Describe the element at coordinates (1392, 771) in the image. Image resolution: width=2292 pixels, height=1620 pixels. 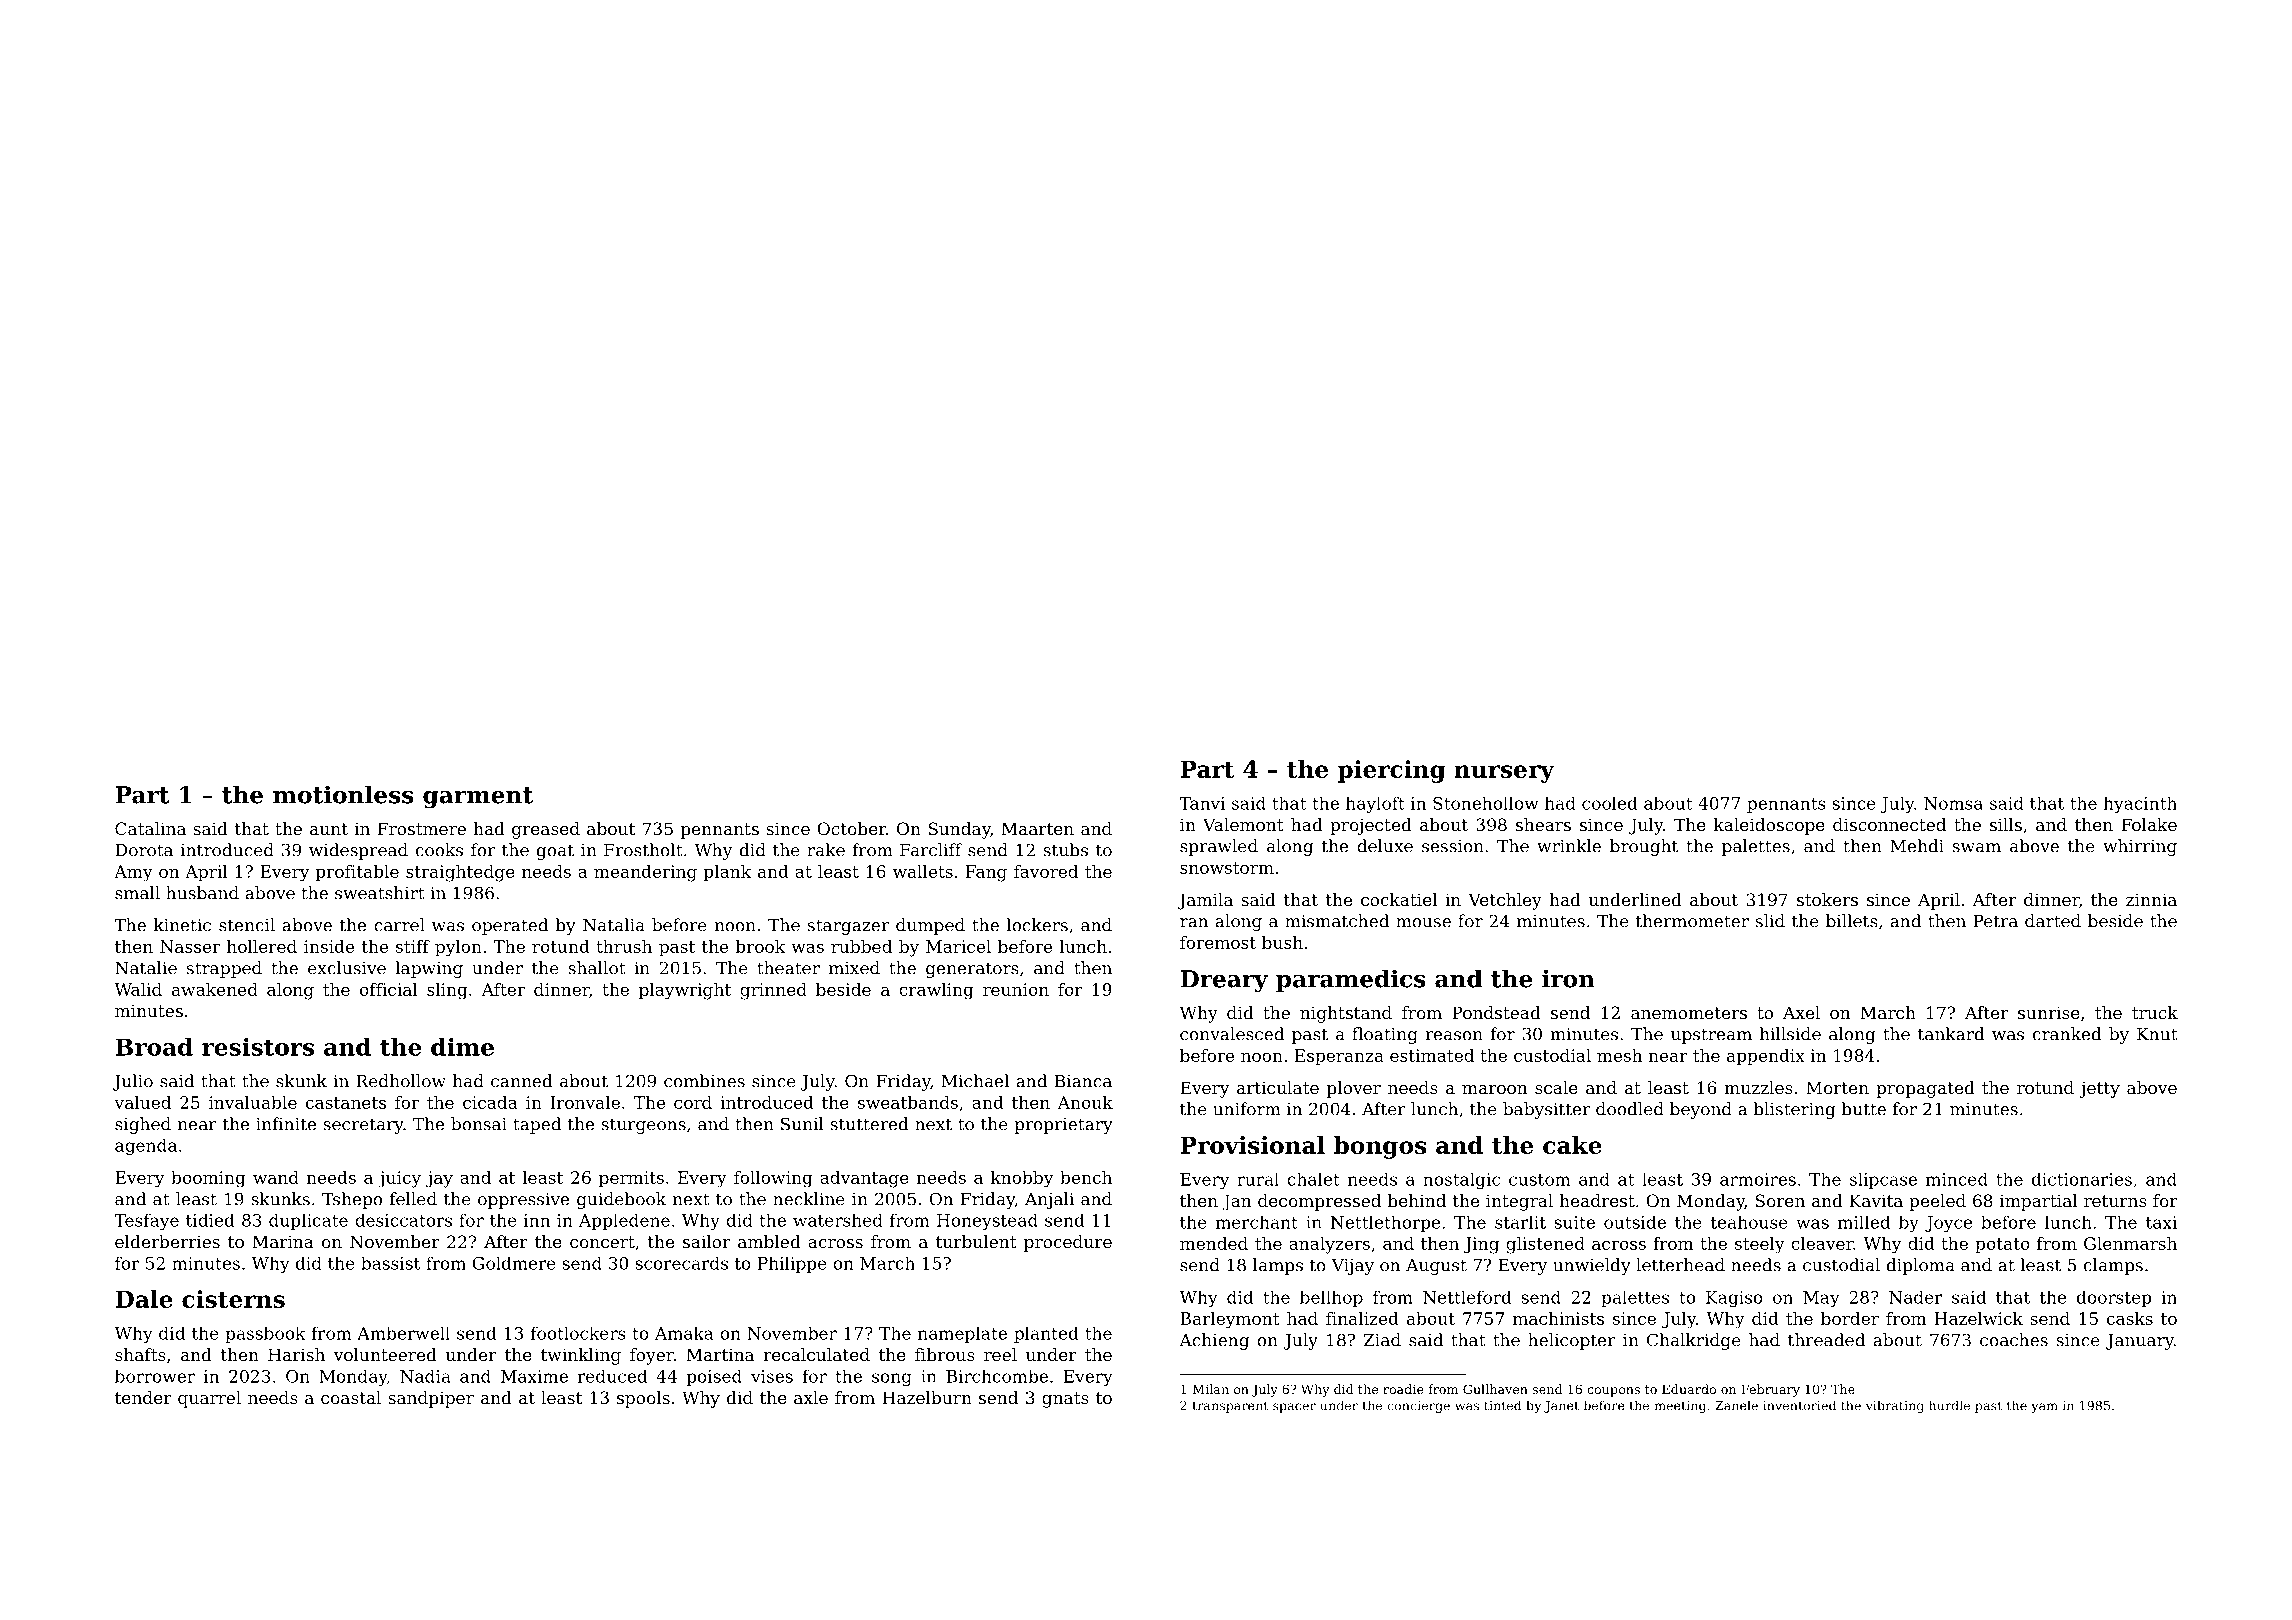
I see `piercing` at that location.
